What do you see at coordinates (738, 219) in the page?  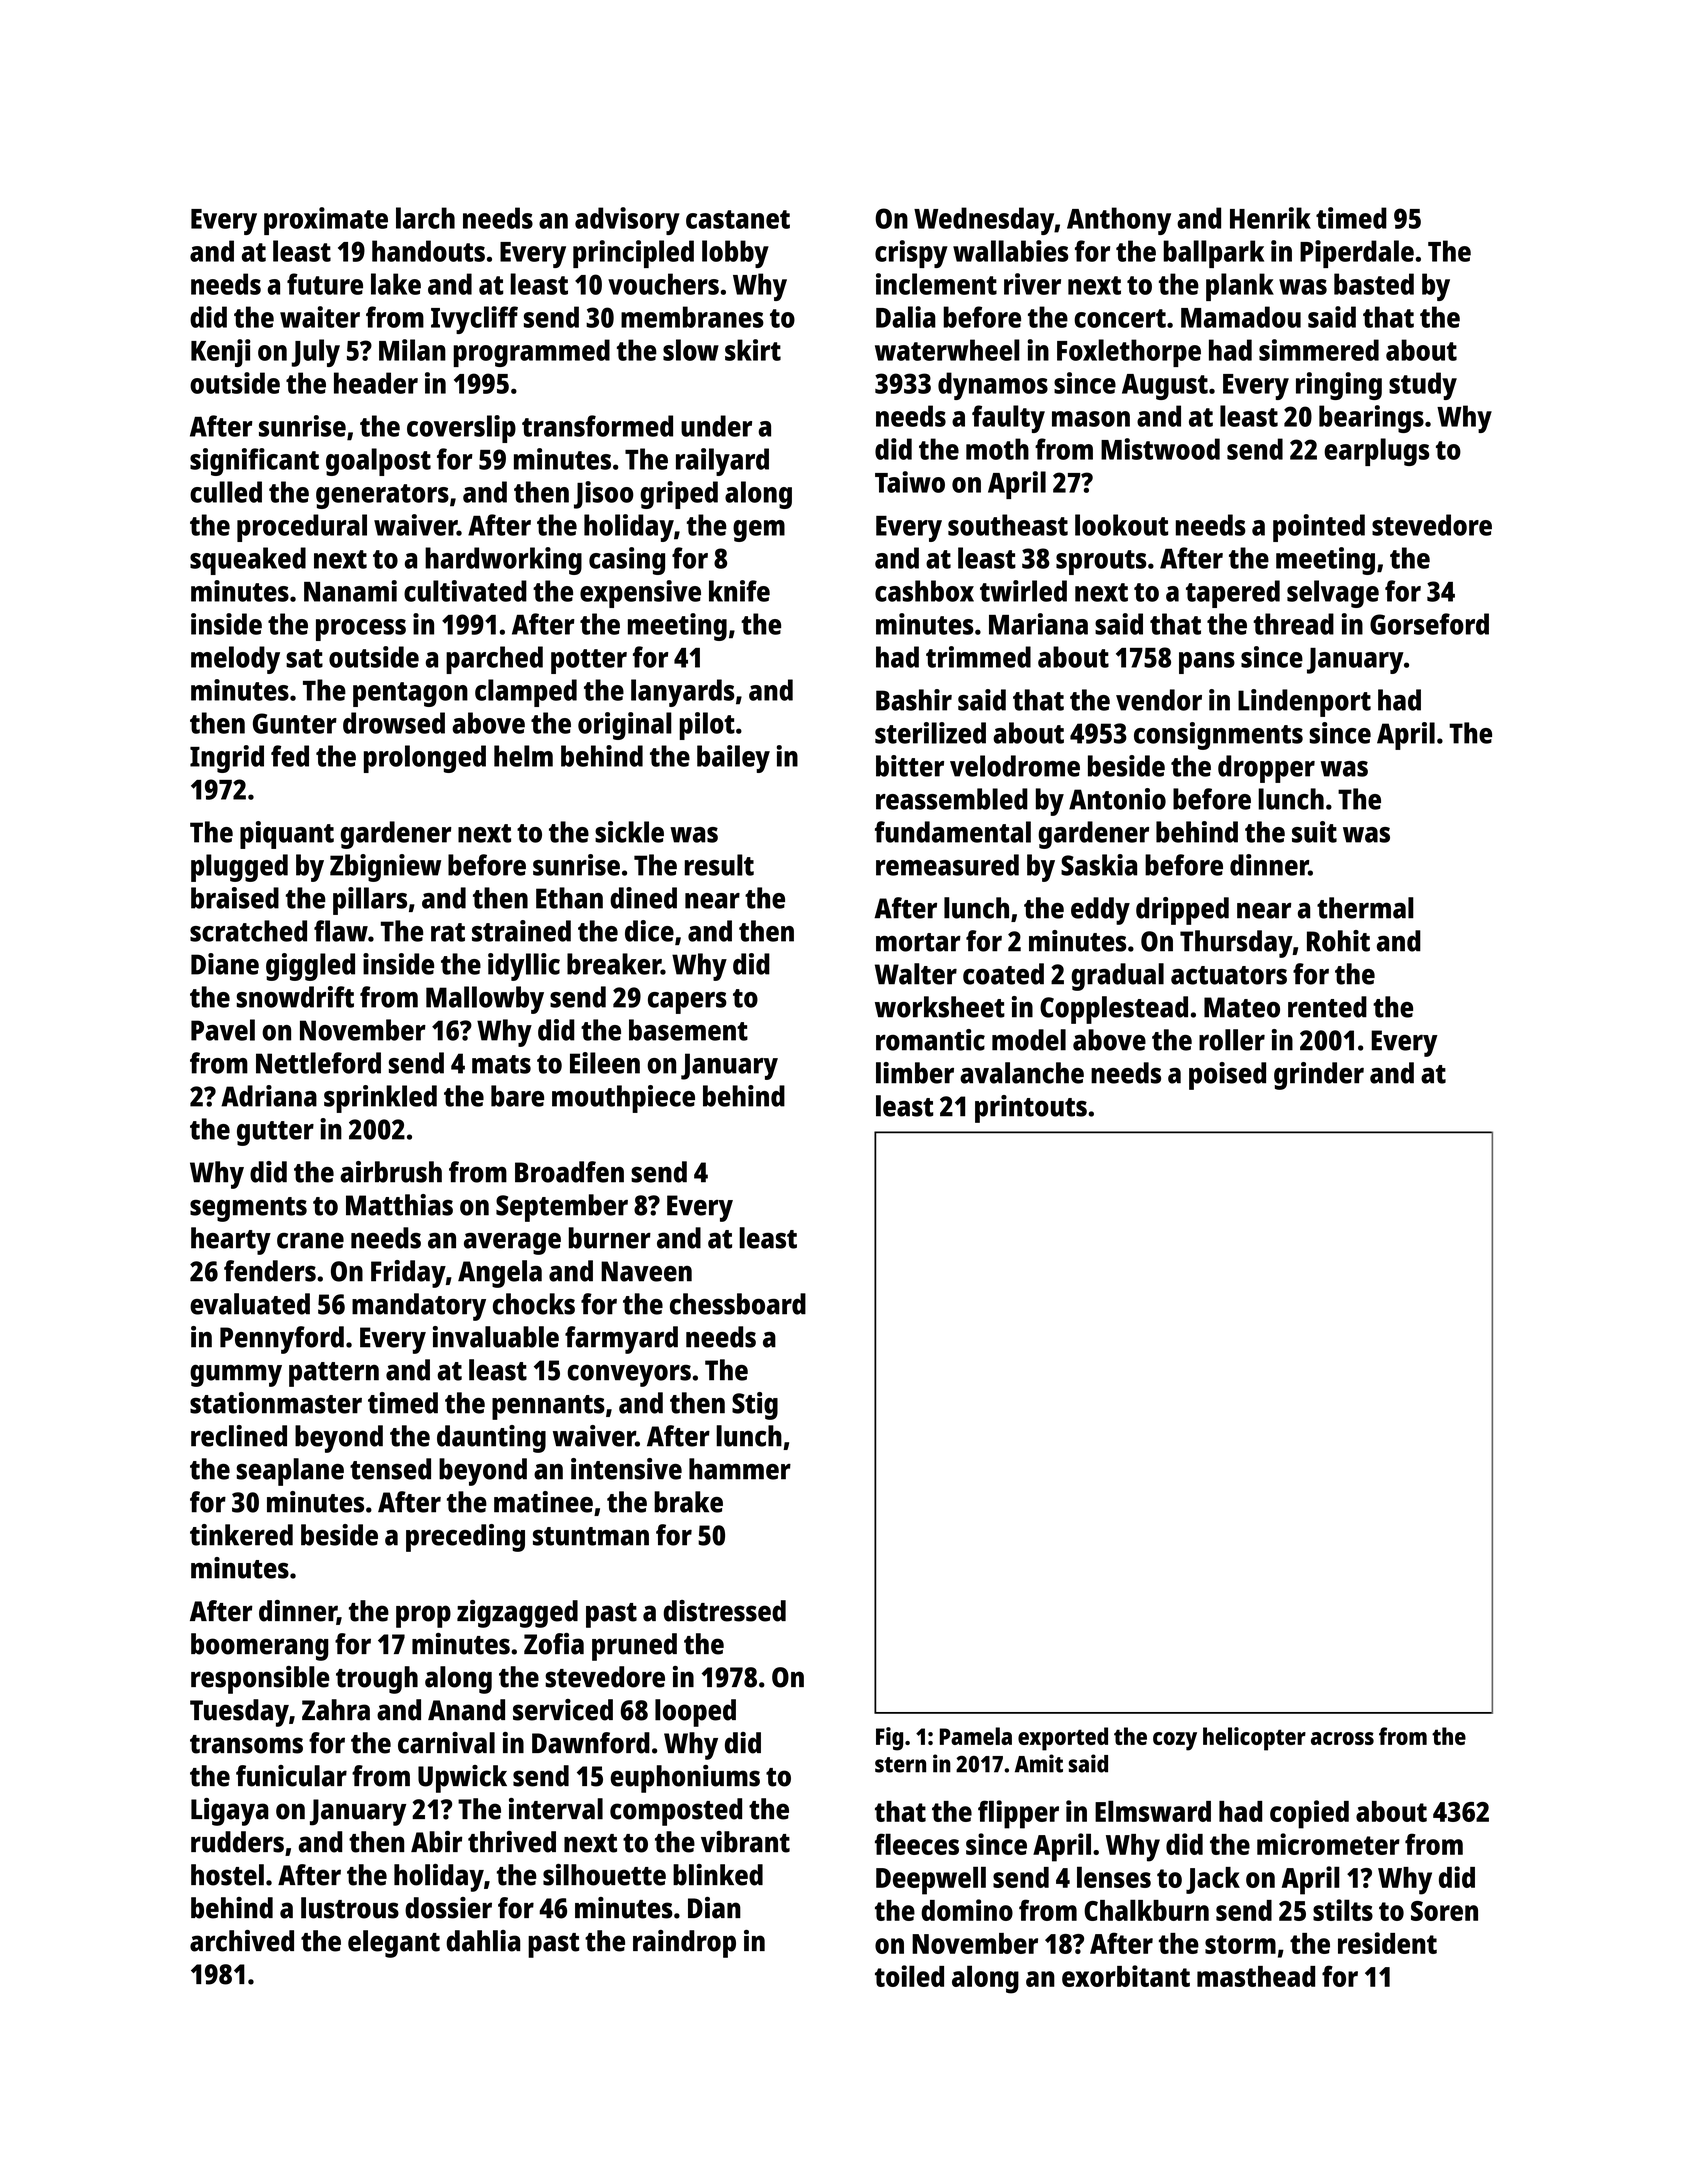 I see `castanet` at bounding box center [738, 219].
